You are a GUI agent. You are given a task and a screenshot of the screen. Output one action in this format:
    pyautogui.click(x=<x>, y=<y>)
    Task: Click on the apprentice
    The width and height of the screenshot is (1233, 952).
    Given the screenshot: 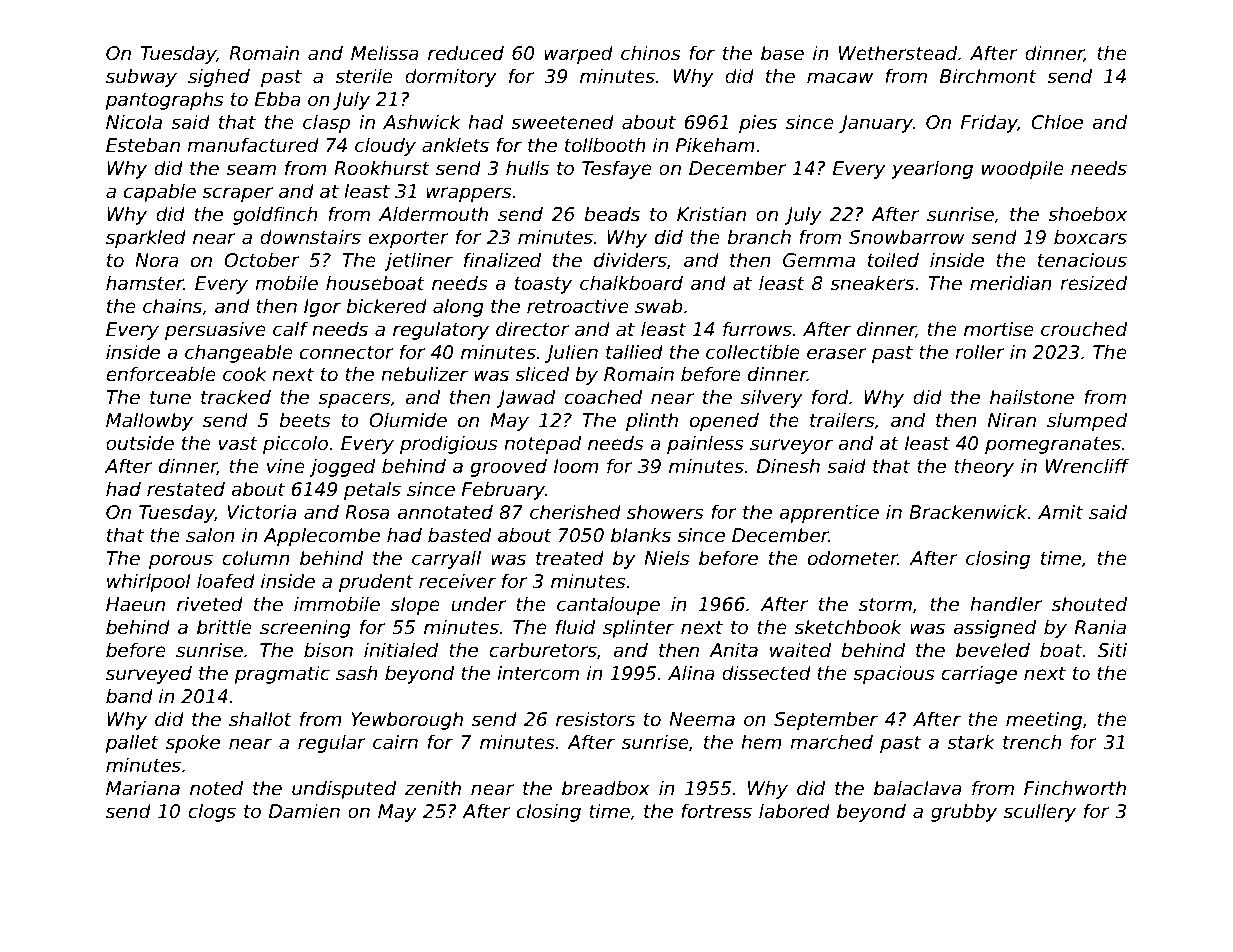 What is the action you would take?
    pyautogui.click(x=829, y=513)
